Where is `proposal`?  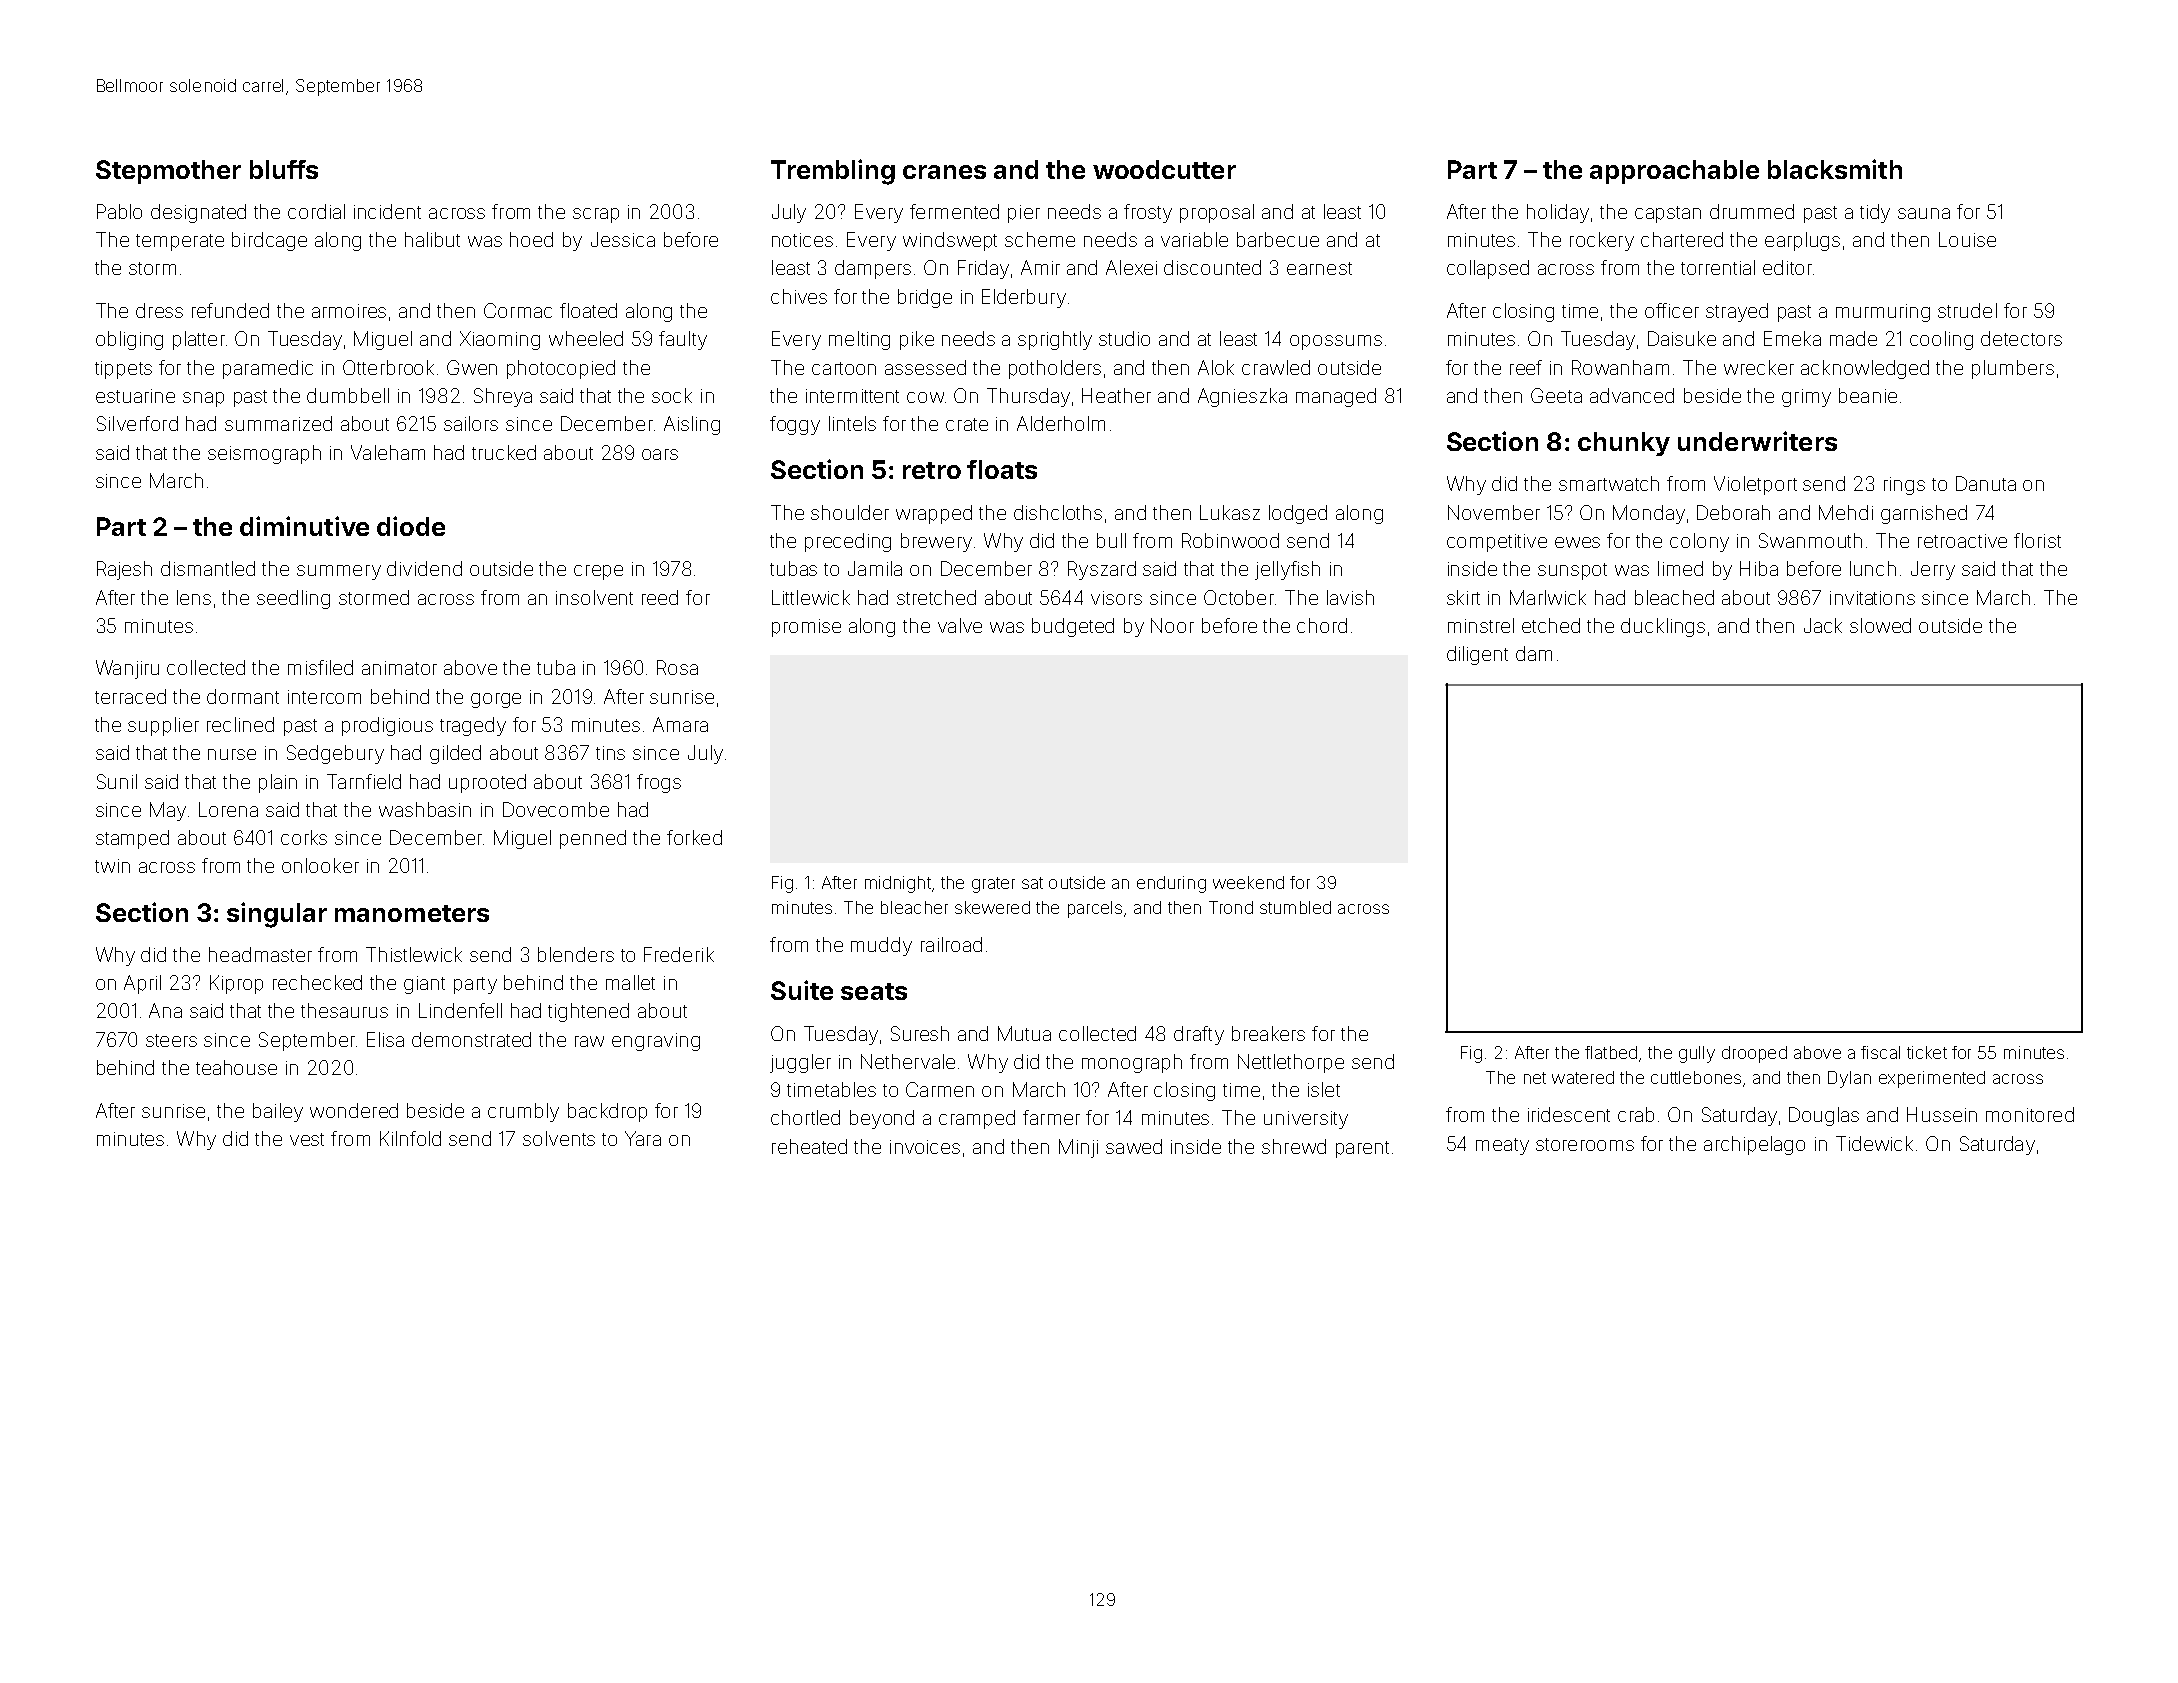 proposal is located at coordinates (1217, 213).
